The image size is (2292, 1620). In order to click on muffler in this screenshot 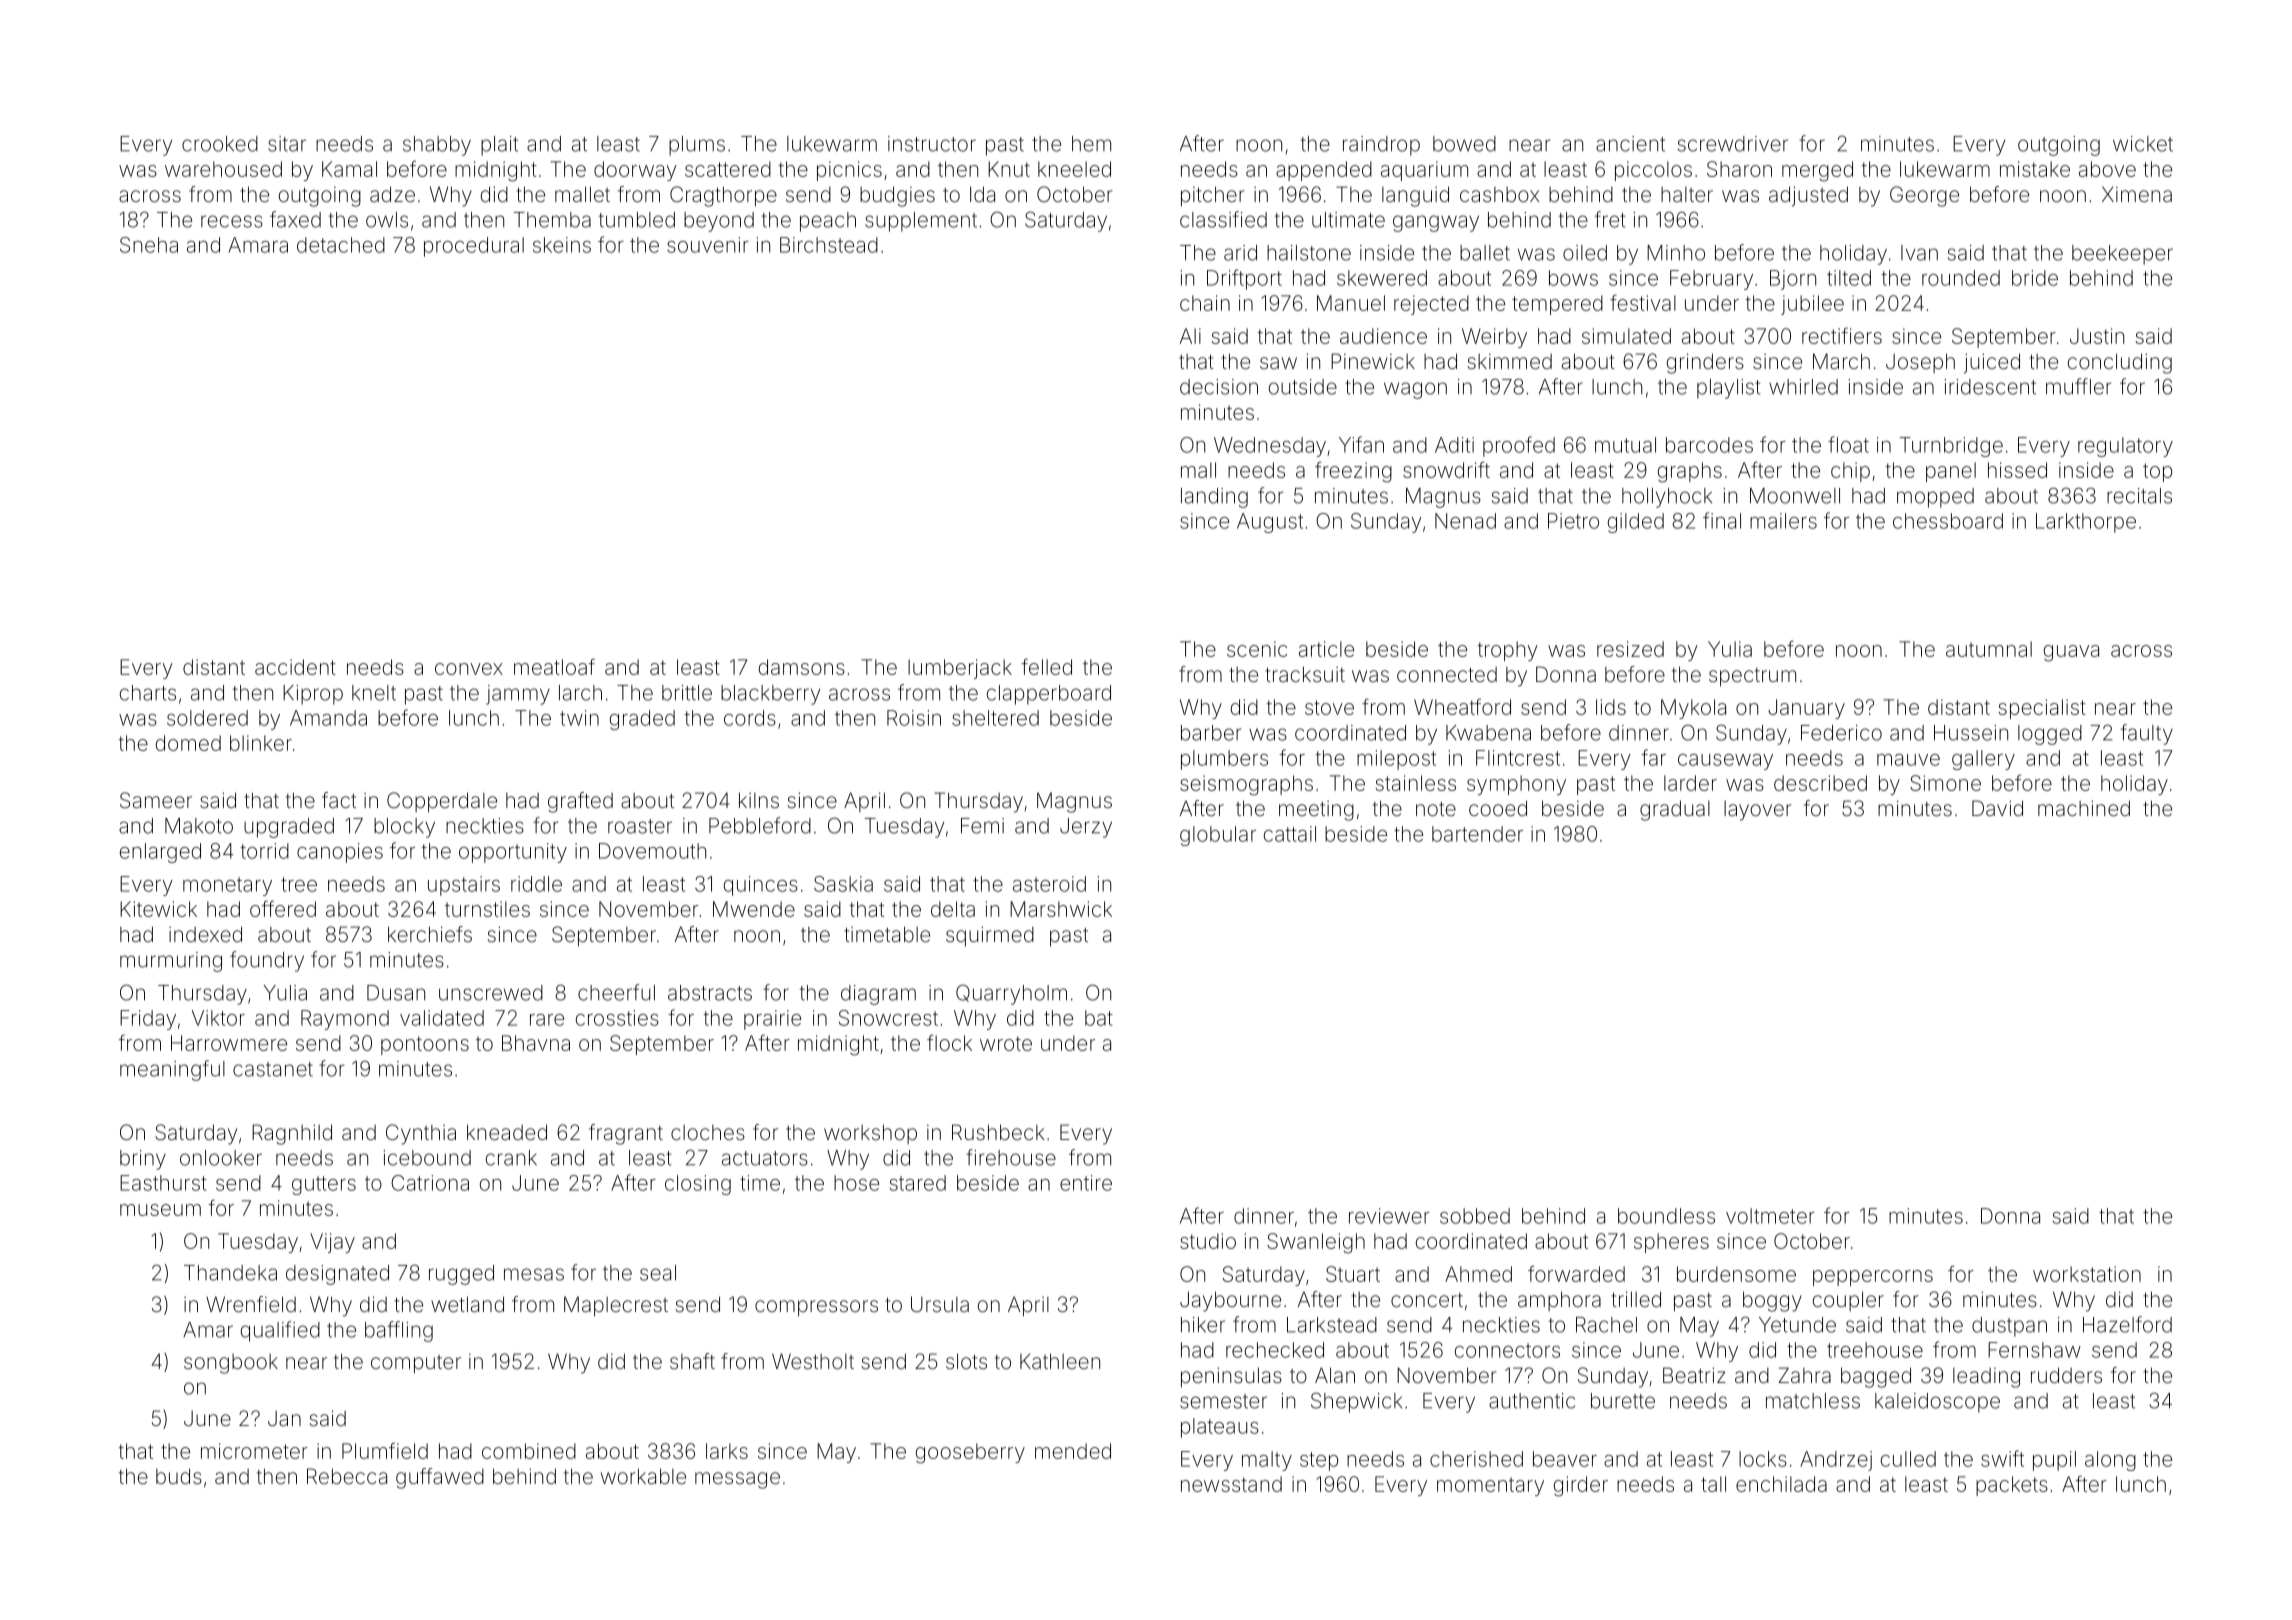, I will do `click(2078, 386)`.
